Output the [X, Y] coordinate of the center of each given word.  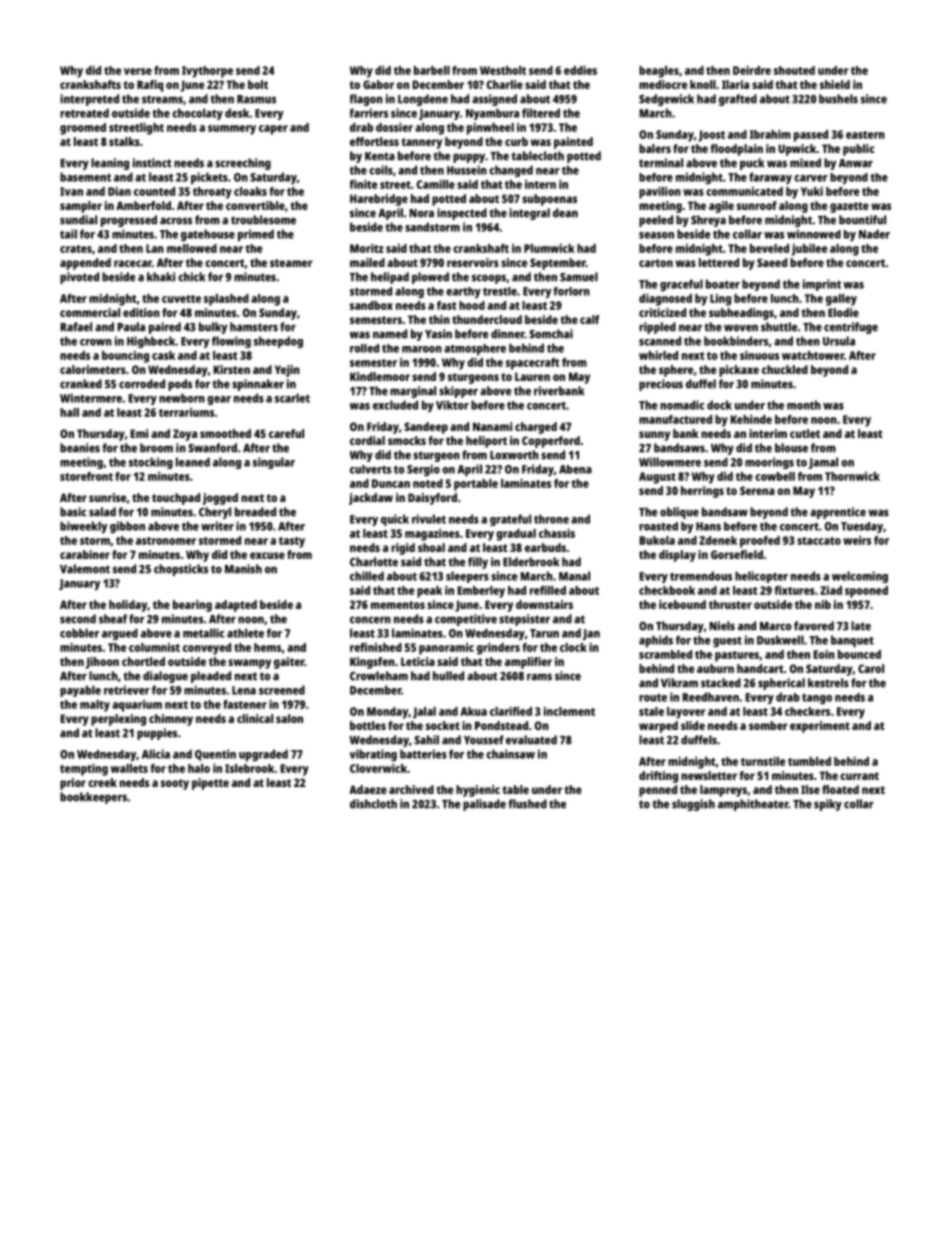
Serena [757, 490]
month [804, 405]
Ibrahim [770, 134]
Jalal [424, 713]
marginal [413, 392]
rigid [403, 549]
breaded [255, 512]
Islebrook [249, 768]
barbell [432, 70]
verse [138, 71]
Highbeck [151, 342]
